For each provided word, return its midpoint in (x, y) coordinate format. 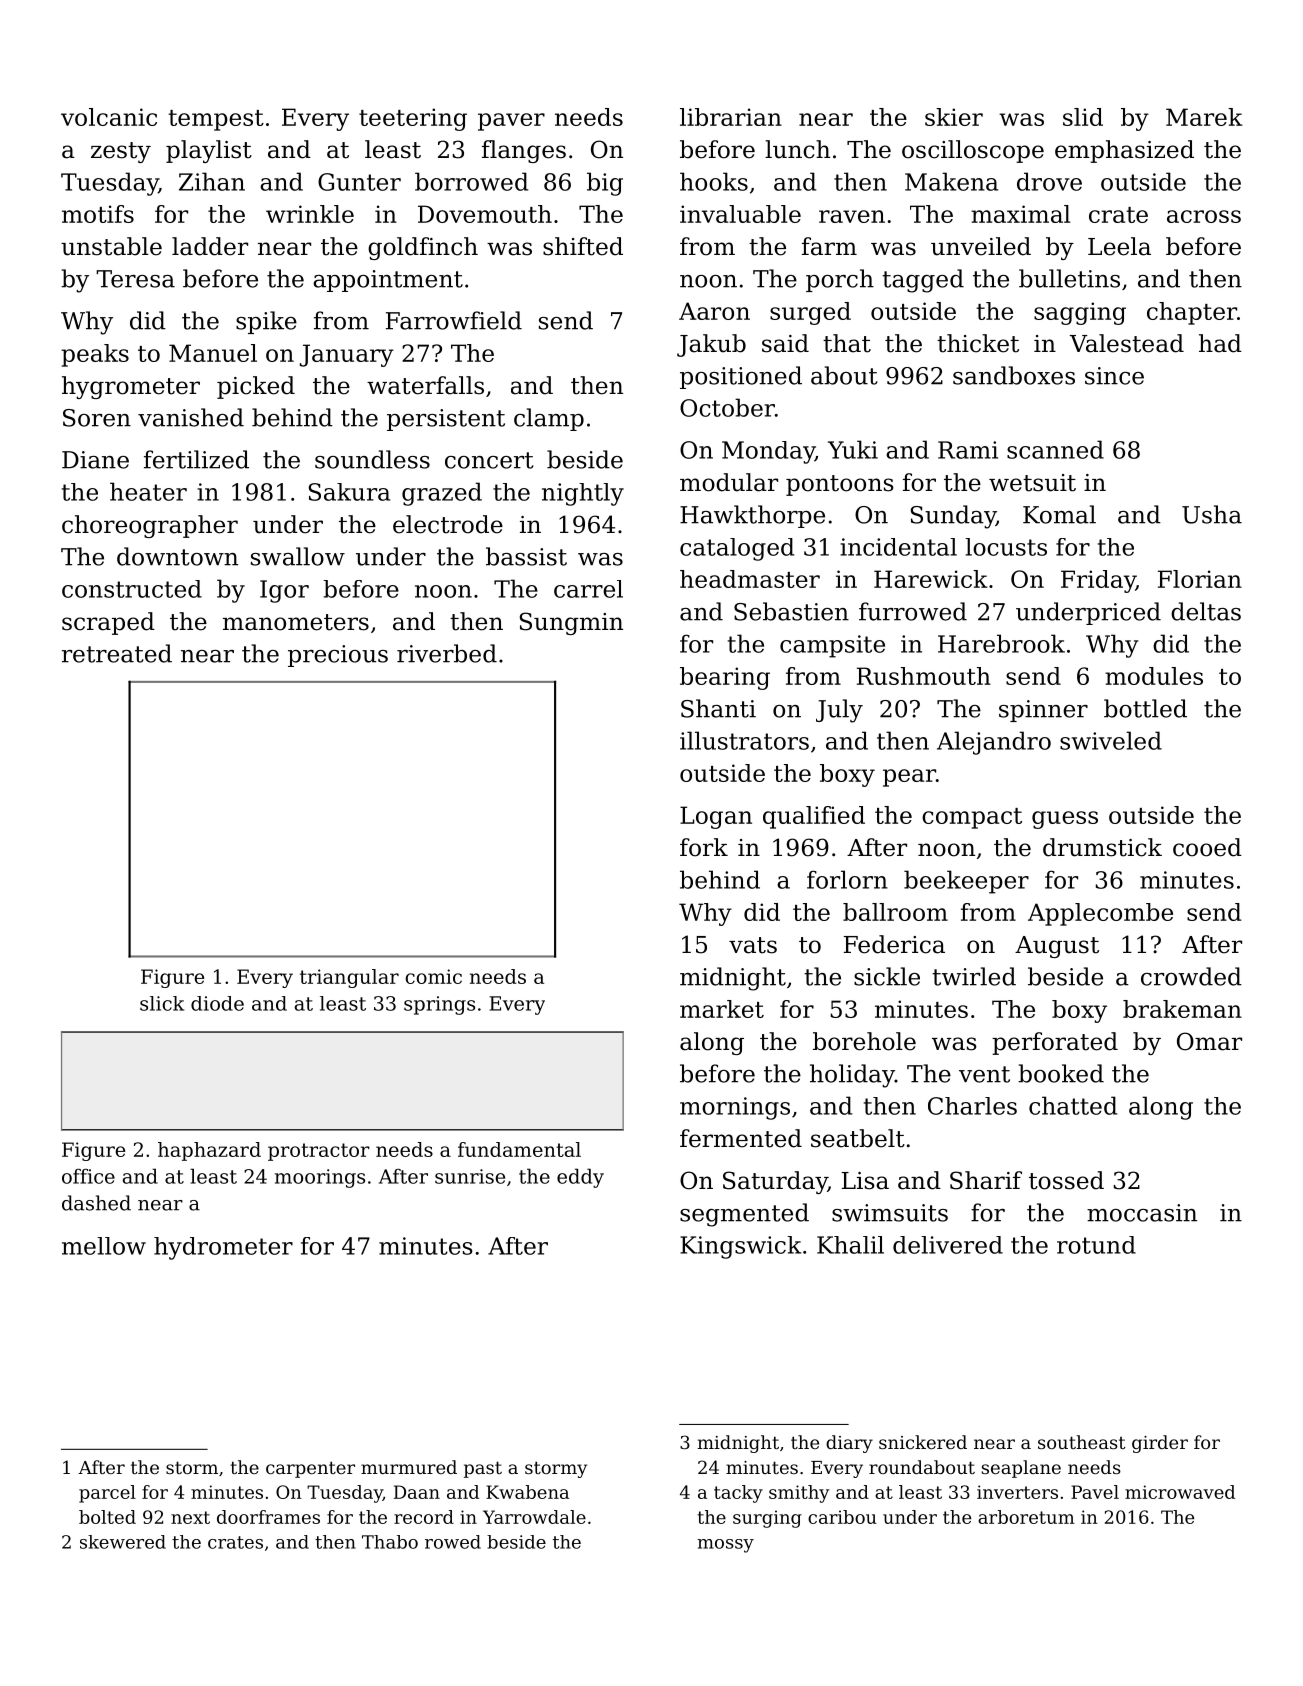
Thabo (390, 1542)
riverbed (447, 653)
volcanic (109, 117)
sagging (1080, 313)
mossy (725, 1546)
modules (1154, 676)
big (605, 184)
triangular (349, 978)
